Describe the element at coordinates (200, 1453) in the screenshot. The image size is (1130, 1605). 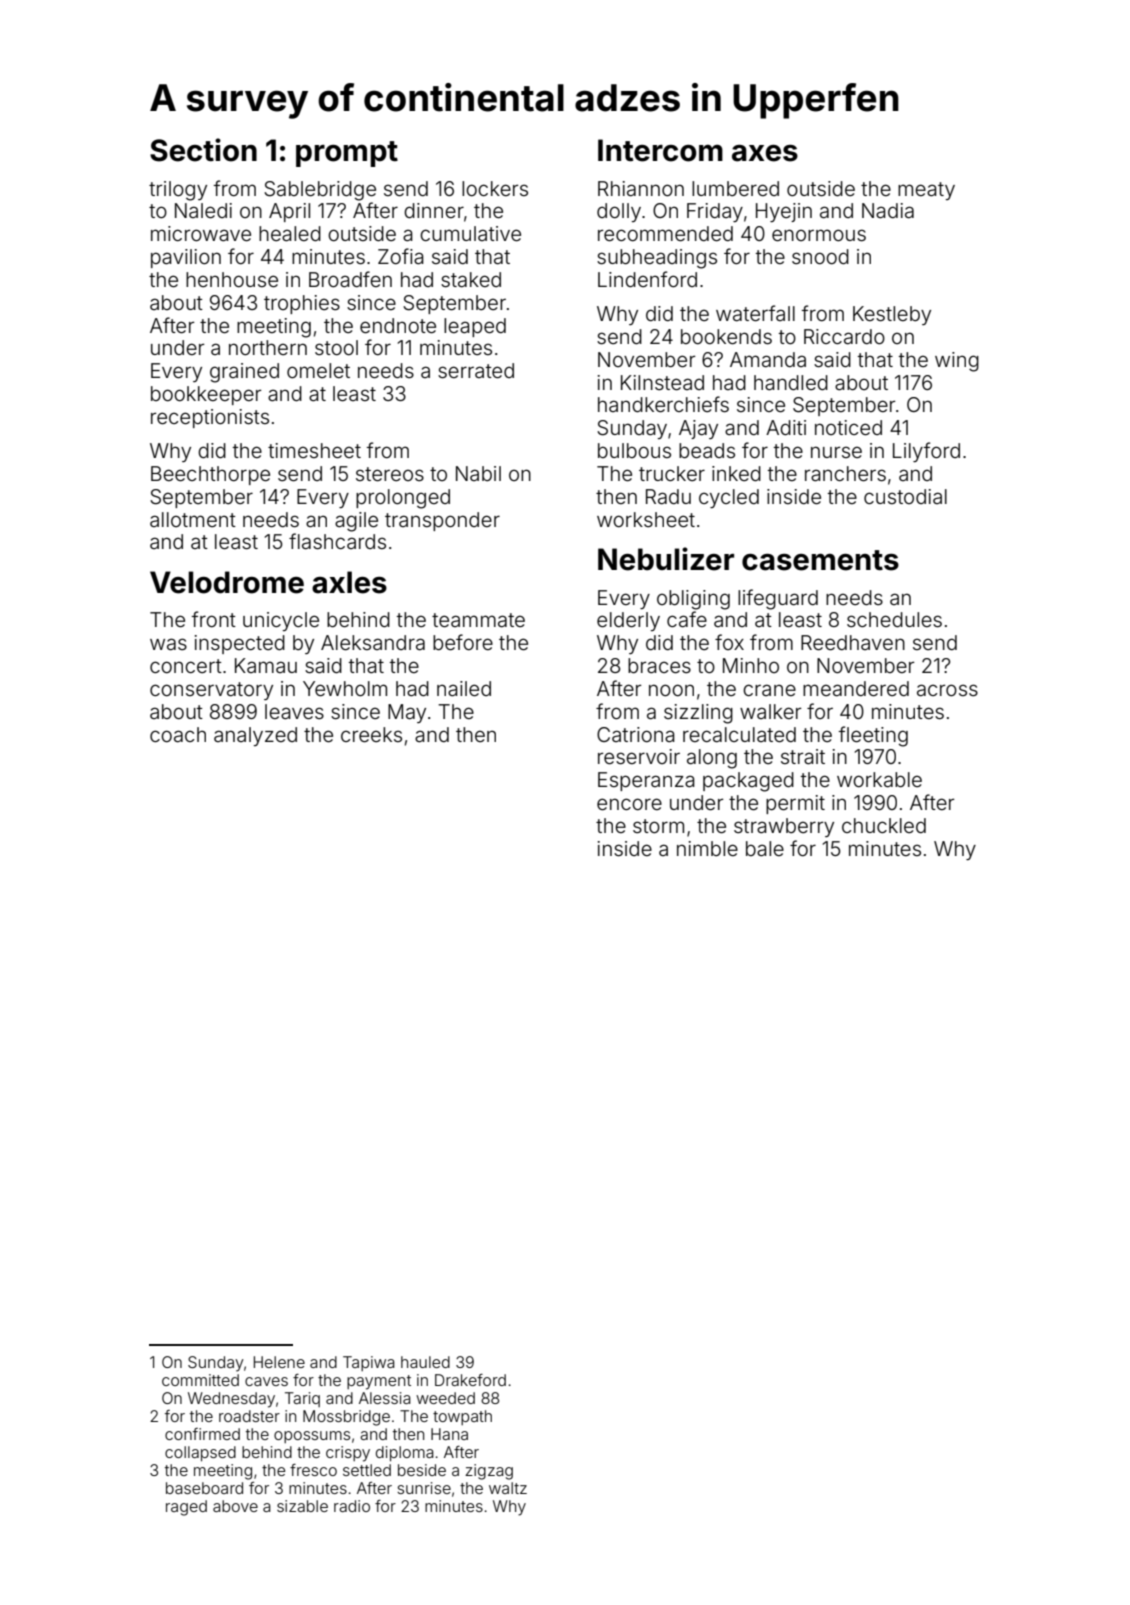
I see `collapsed` at that location.
